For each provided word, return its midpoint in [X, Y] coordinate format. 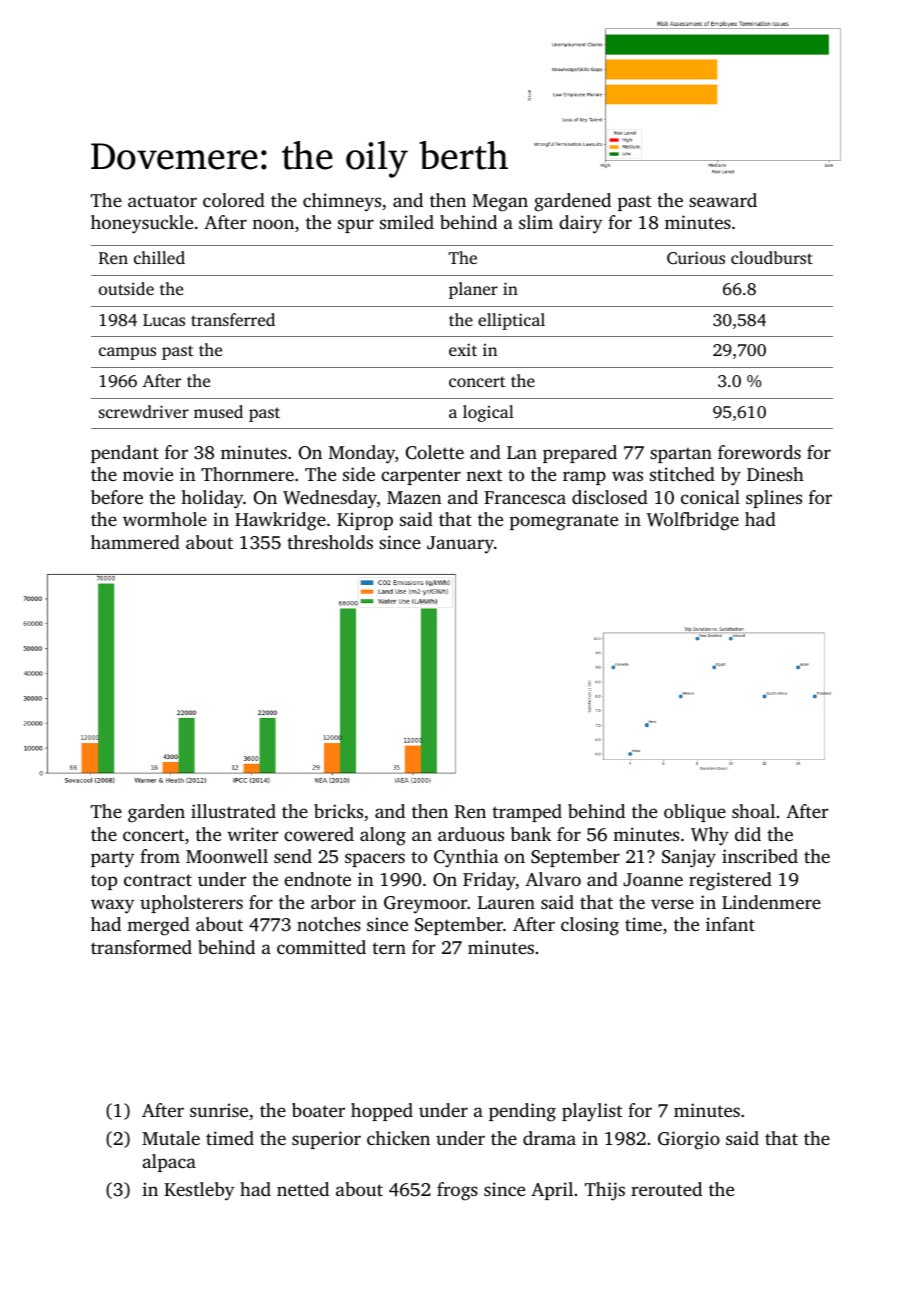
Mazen [414, 497]
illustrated [233, 811]
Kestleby [199, 1191]
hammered [135, 542]
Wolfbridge [693, 521]
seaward [723, 200]
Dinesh [775, 474]
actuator [162, 201]
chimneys [342, 202]
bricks [338, 811]
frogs [457, 1191]
